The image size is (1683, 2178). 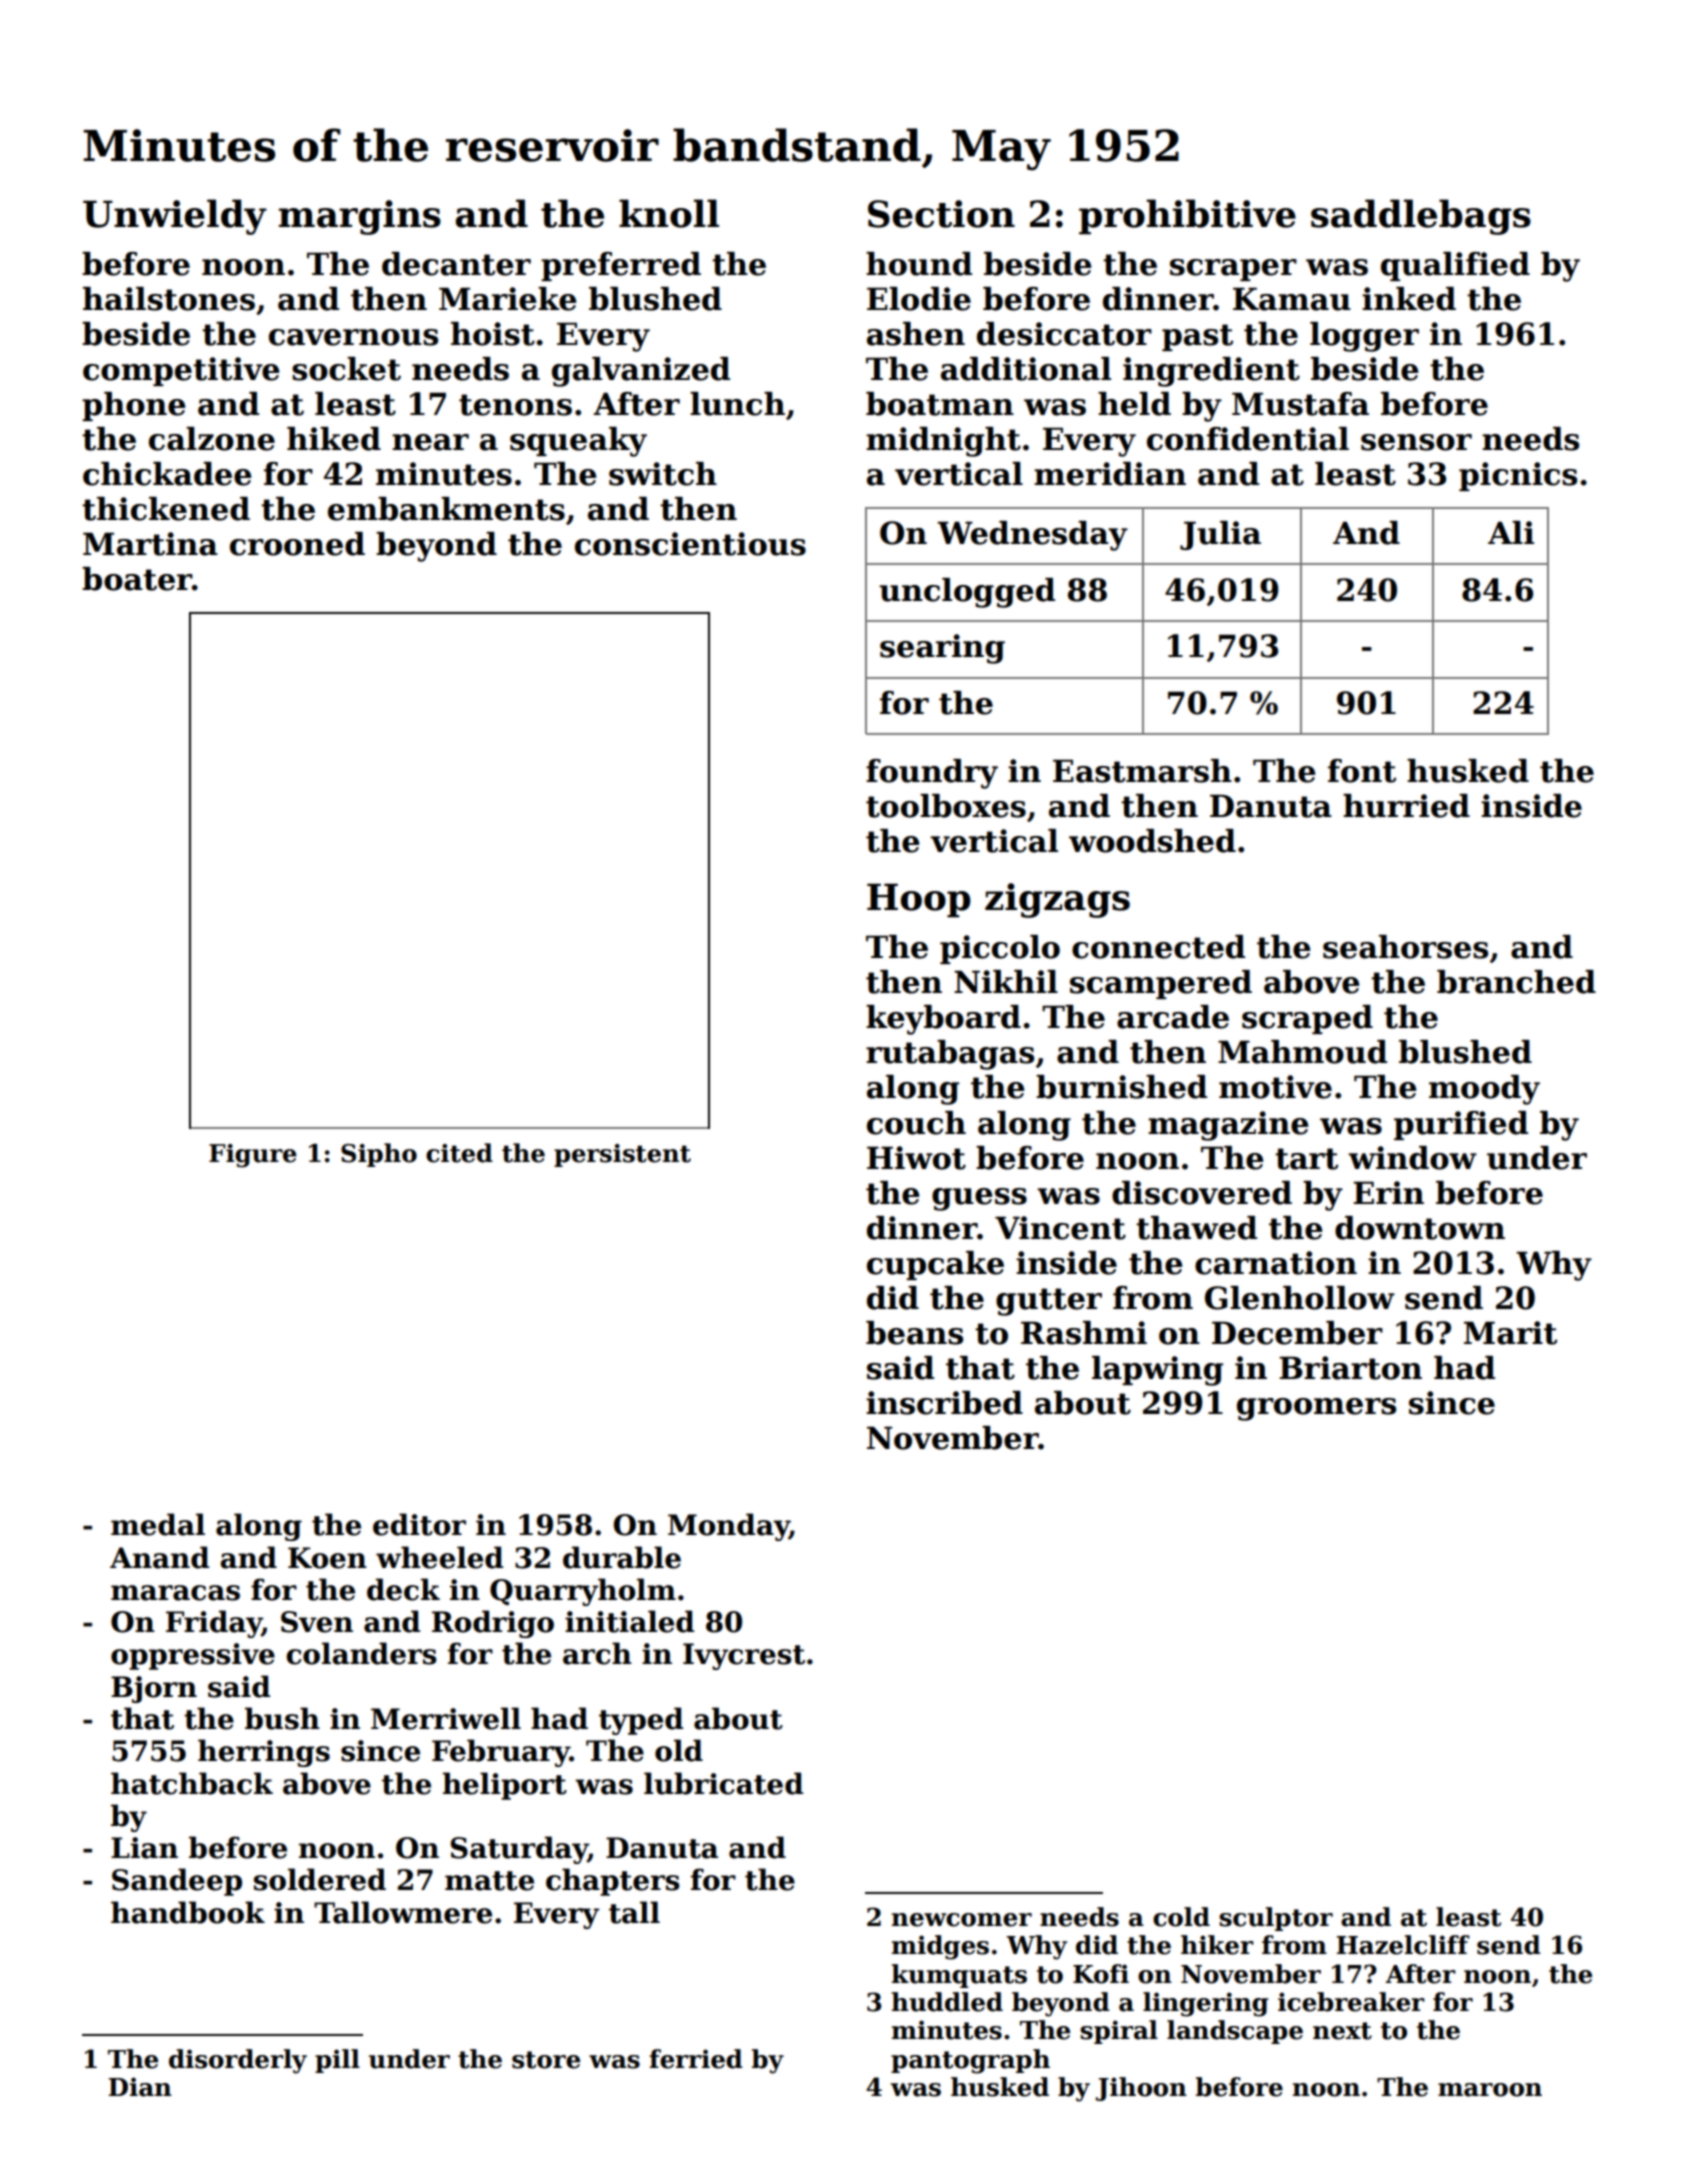 I want to click on beans, so click(x=914, y=1333).
